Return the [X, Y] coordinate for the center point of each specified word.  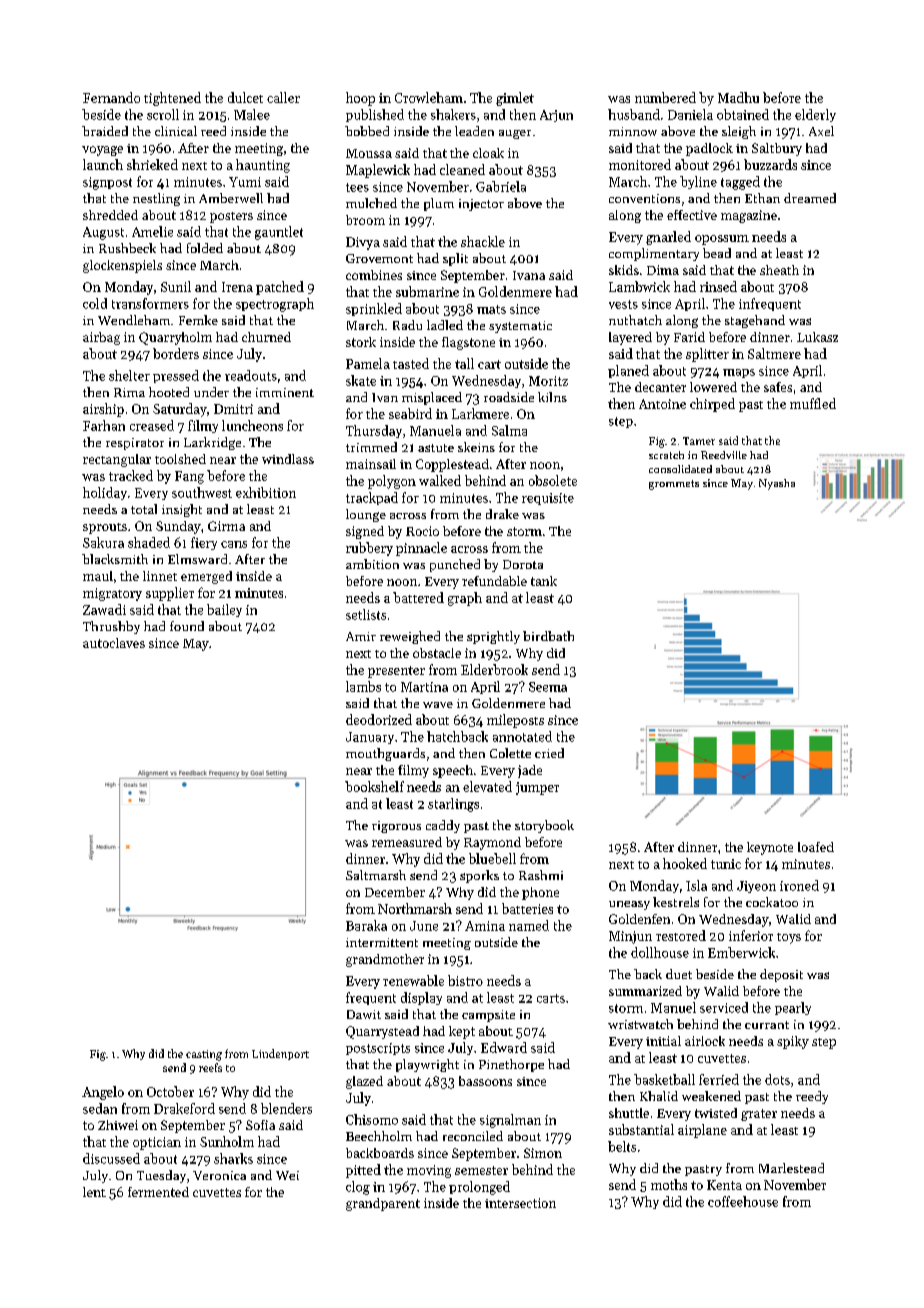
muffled [813, 403]
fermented [158, 1192]
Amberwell [231, 198]
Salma [509, 430]
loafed [816, 847]
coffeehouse [743, 1201]
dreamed [810, 198]
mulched [371, 203]
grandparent [383, 1204]
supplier [170, 594]
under [211, 392]
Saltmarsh [376, 875]
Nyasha [777, 484]
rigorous [396, 827]
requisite [548, 499]
